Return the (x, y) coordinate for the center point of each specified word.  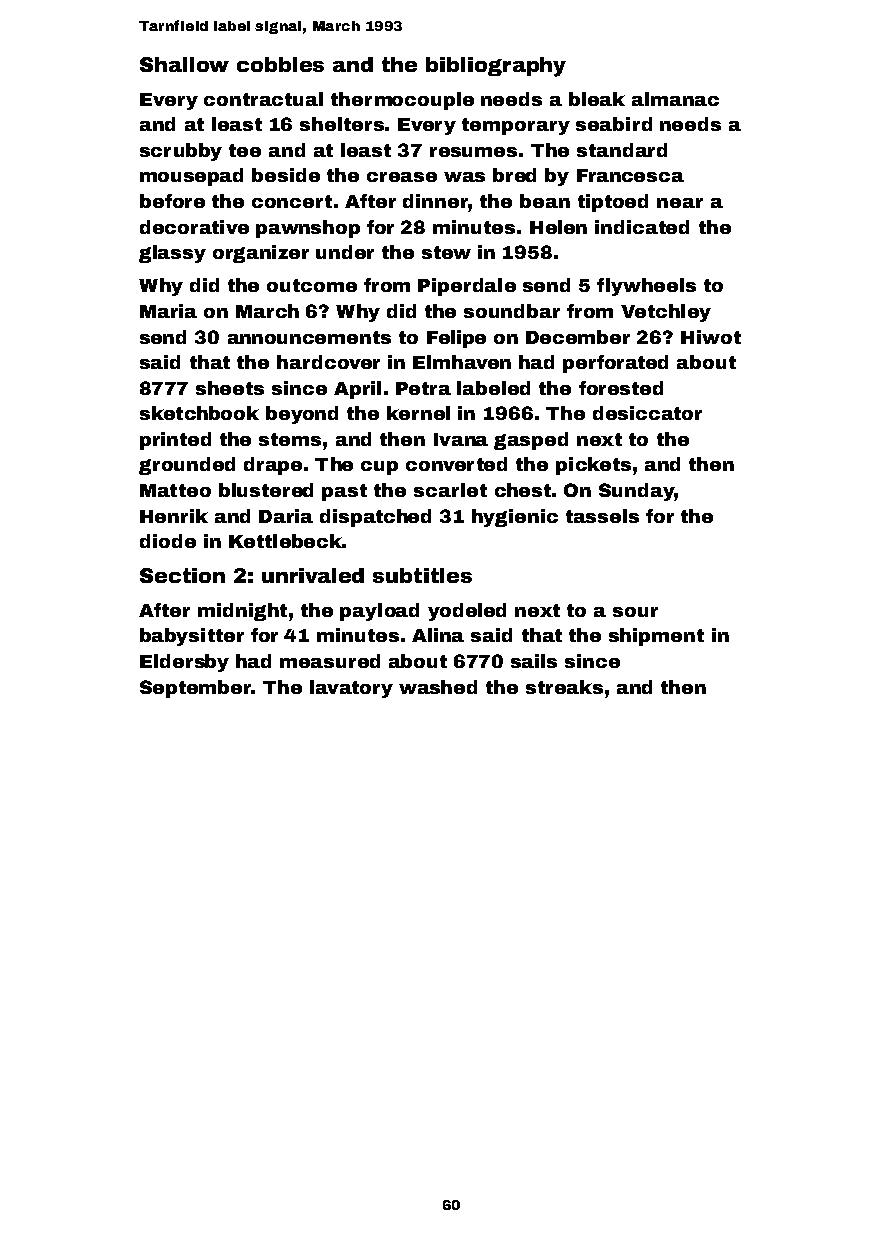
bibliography (496, 67)
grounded (187, 466)
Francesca (630, 175)
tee (245, 150)
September (196, 689)
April (357, 390)
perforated (615, 364)
